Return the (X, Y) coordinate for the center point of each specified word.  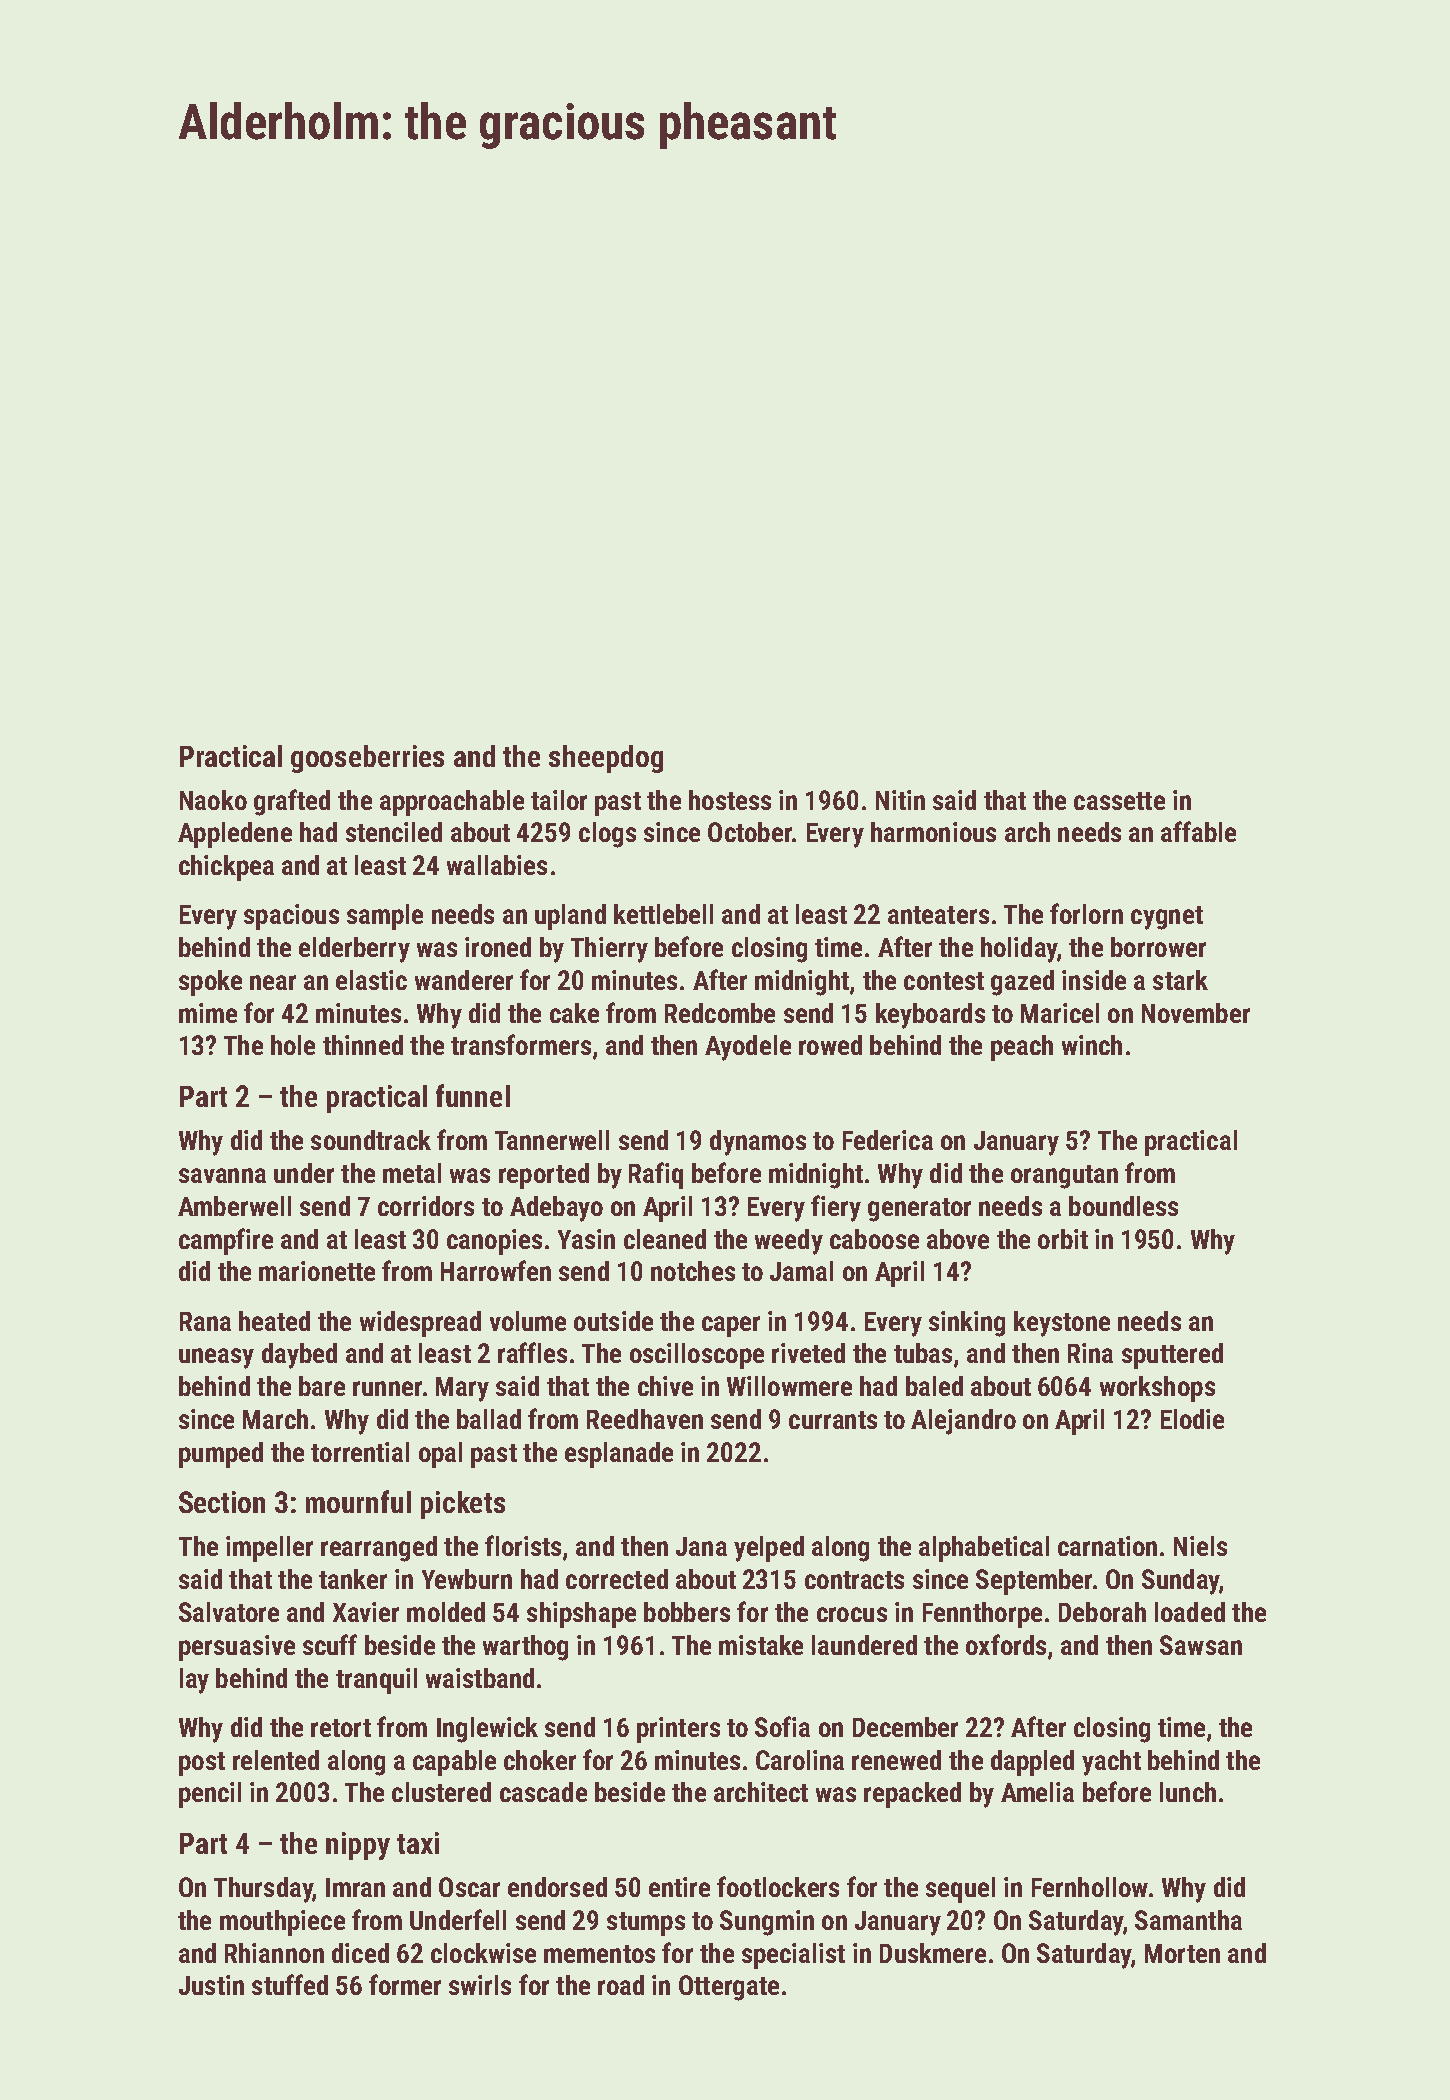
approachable (452, 803)
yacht (1111, 1763)
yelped (769, 1549)
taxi (418, 1843)
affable (1198, 831)
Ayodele (748, 1048)
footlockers (778, 1886)
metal (412, 1173)
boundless (1123, 1206)
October (750, 832)
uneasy (216, 1358)
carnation (1107, 1546)
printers (678, 1730)
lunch (1188, 1792)
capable (454, 1763)
